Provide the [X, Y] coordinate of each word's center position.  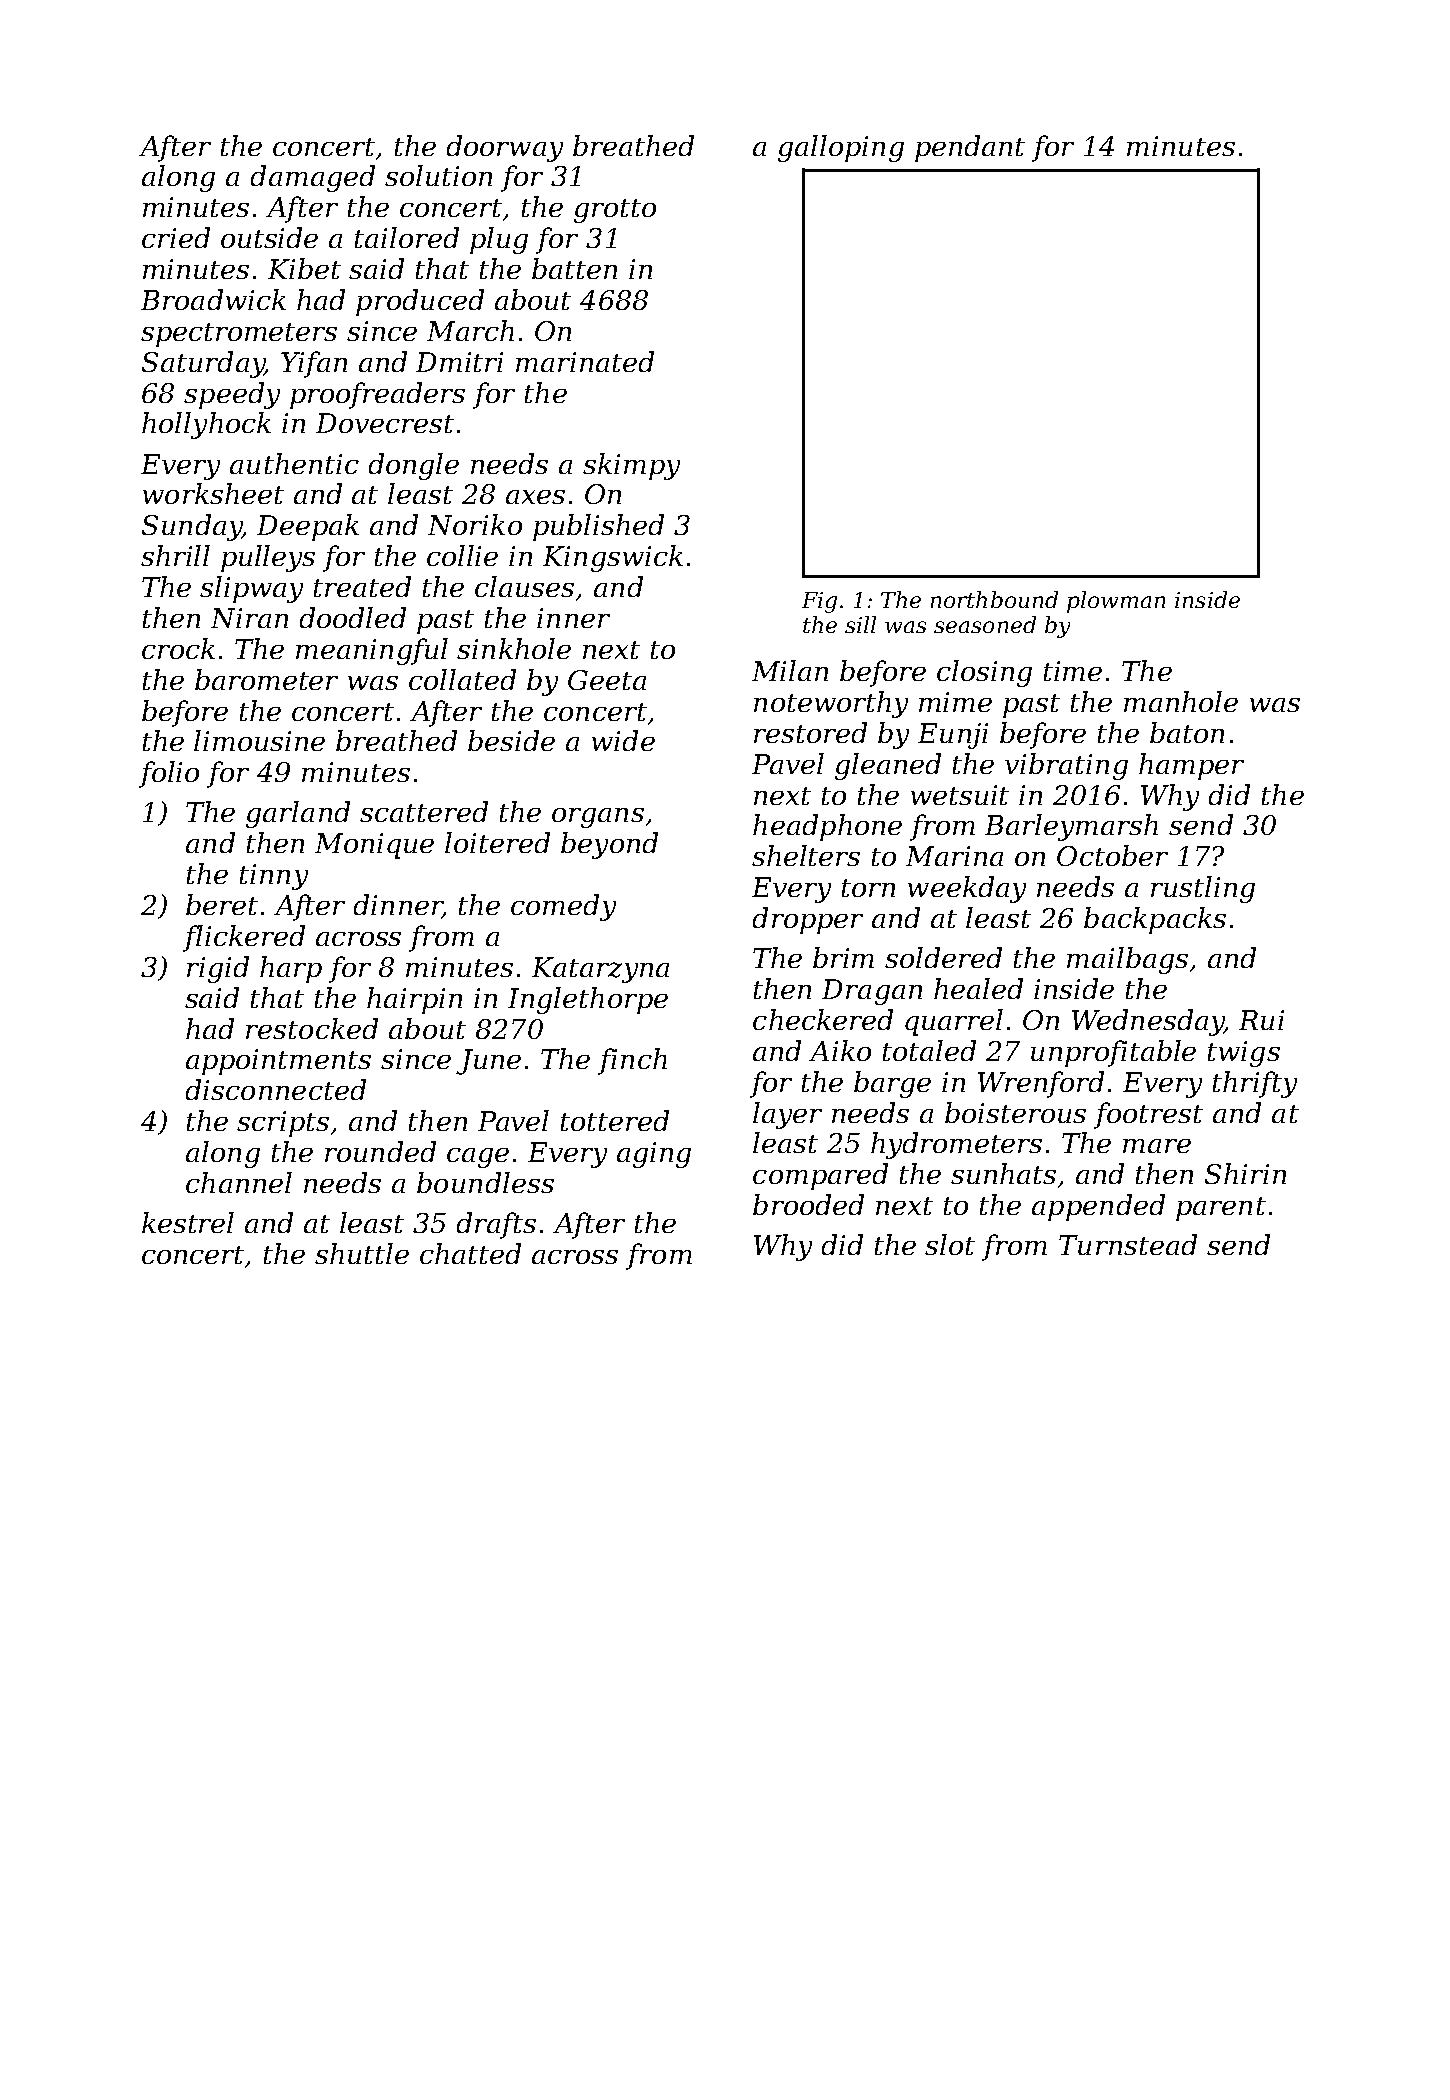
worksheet [213, 493]
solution [438, 175]
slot [950, 1244]
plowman [1116, 602]
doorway [505, 148]
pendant [970, 148]
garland [298, 814]
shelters [806, 855]
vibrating [1066, 766]
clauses [524, 586]
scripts [283, 1124]
